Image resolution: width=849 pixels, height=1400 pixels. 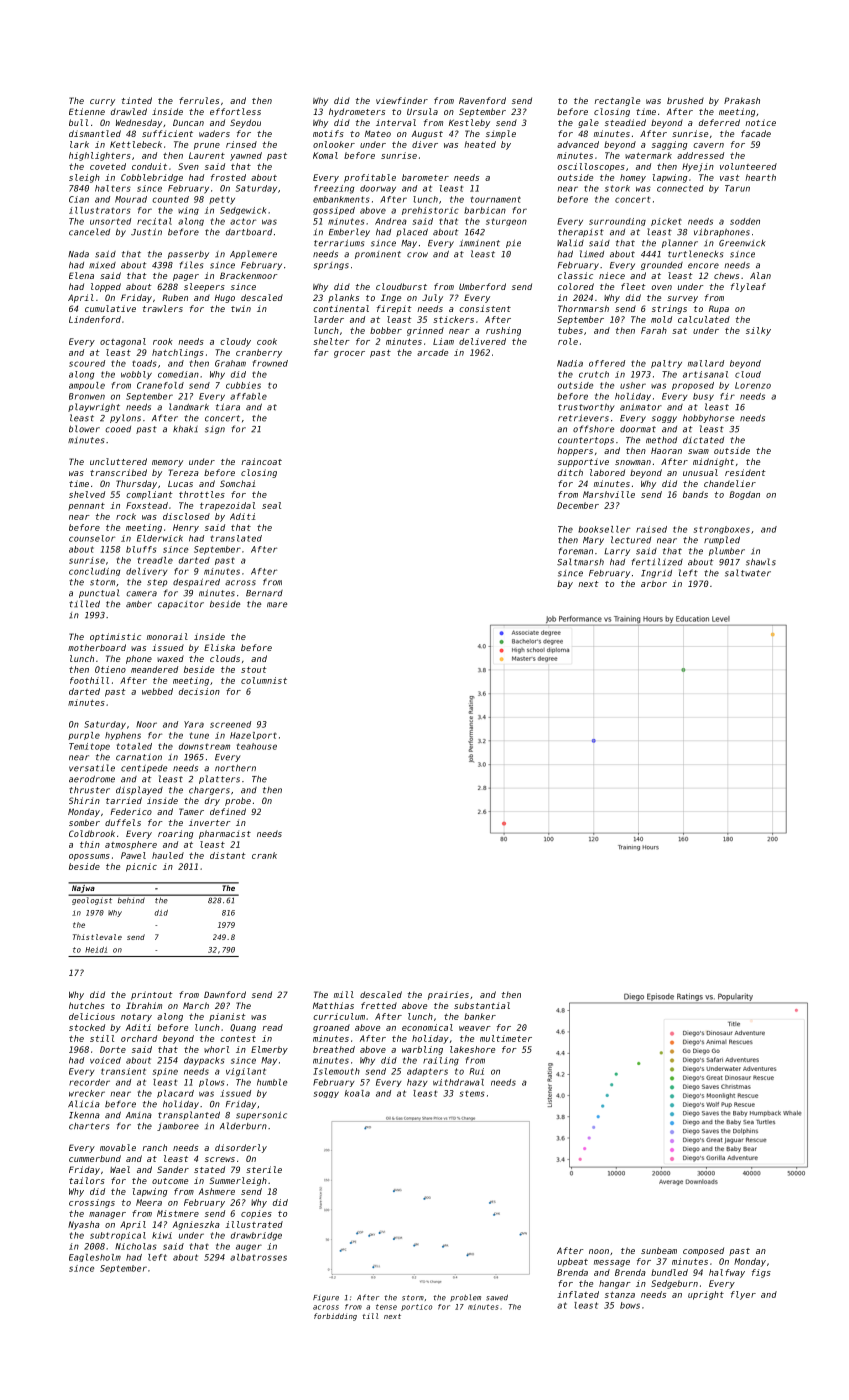 What do you see at coordinates (349, 354) in the screenshot?
I see `grocer` at bounding box center [349, 354].
